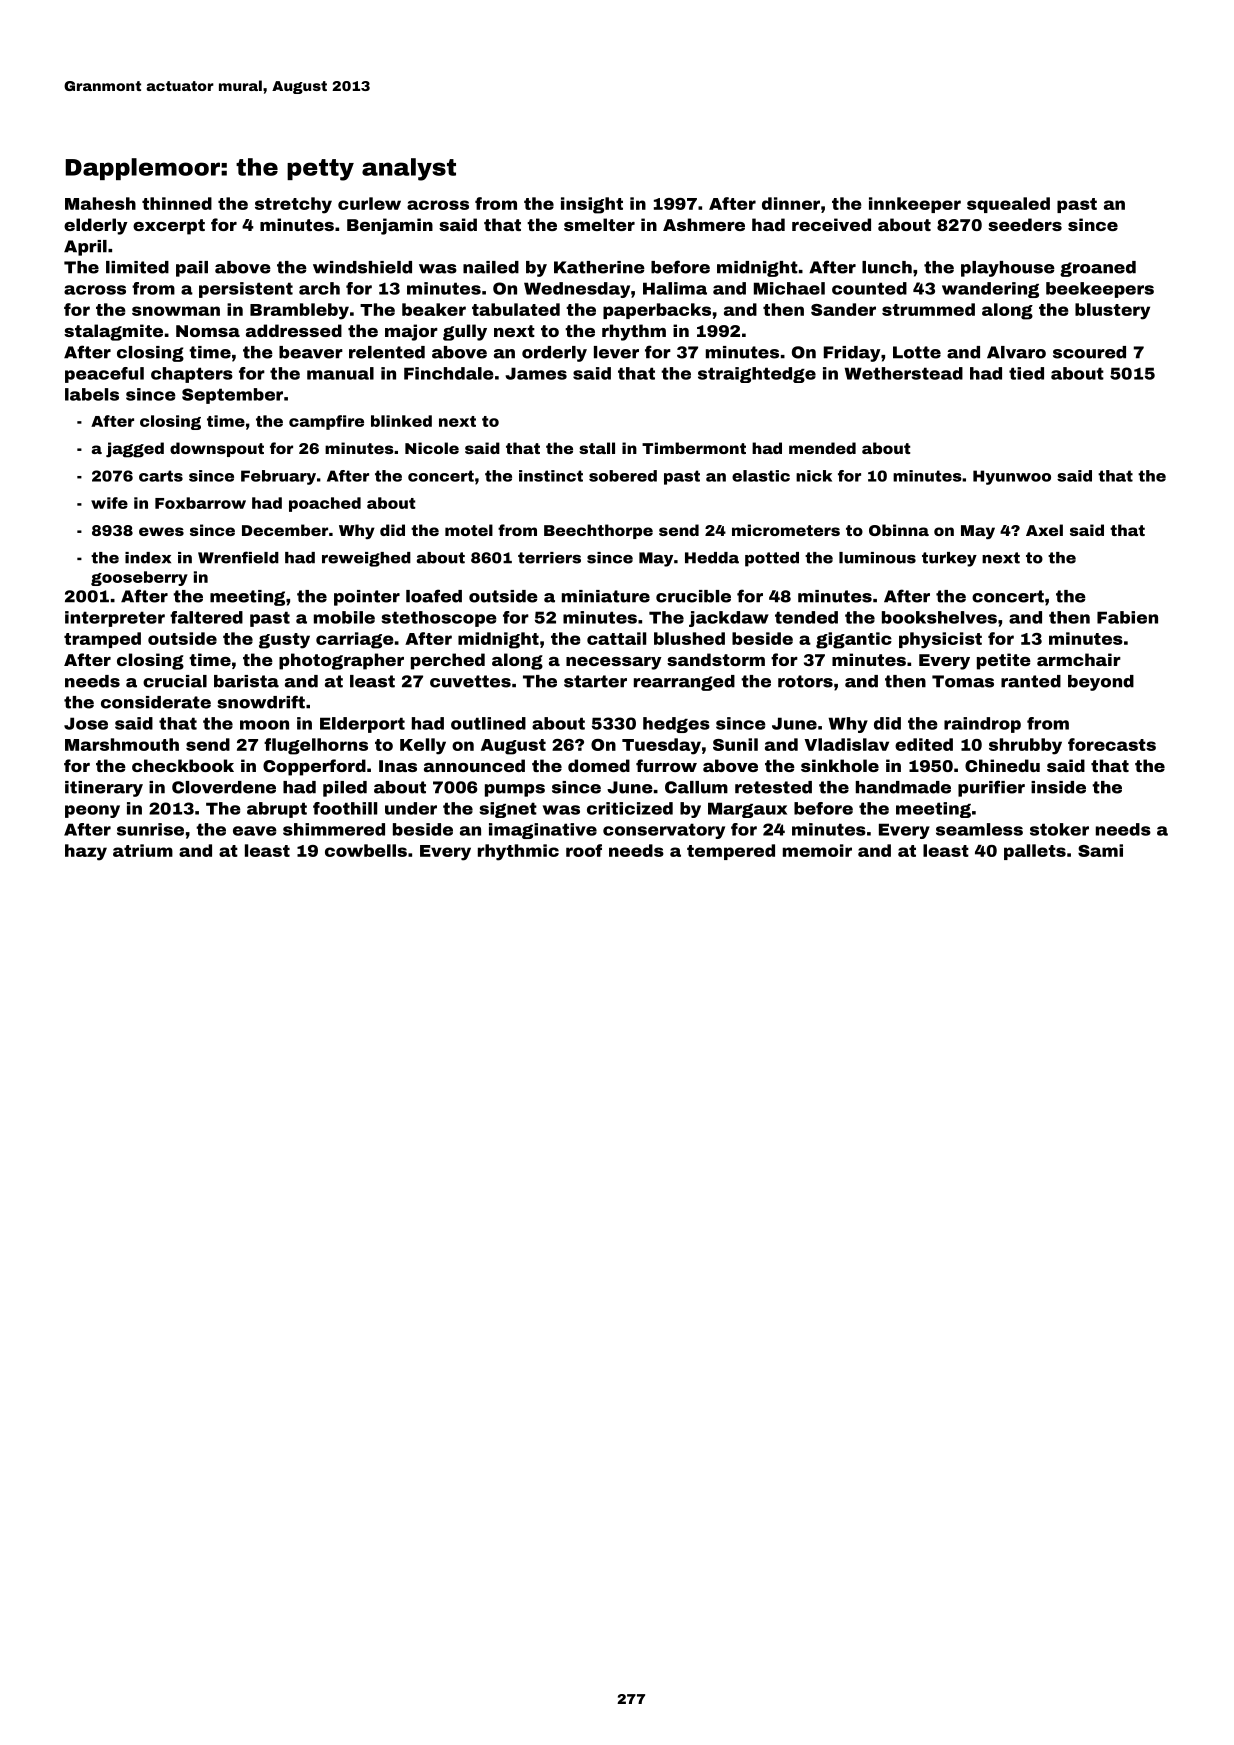  I want to click on hazy, so click(86, 852).
